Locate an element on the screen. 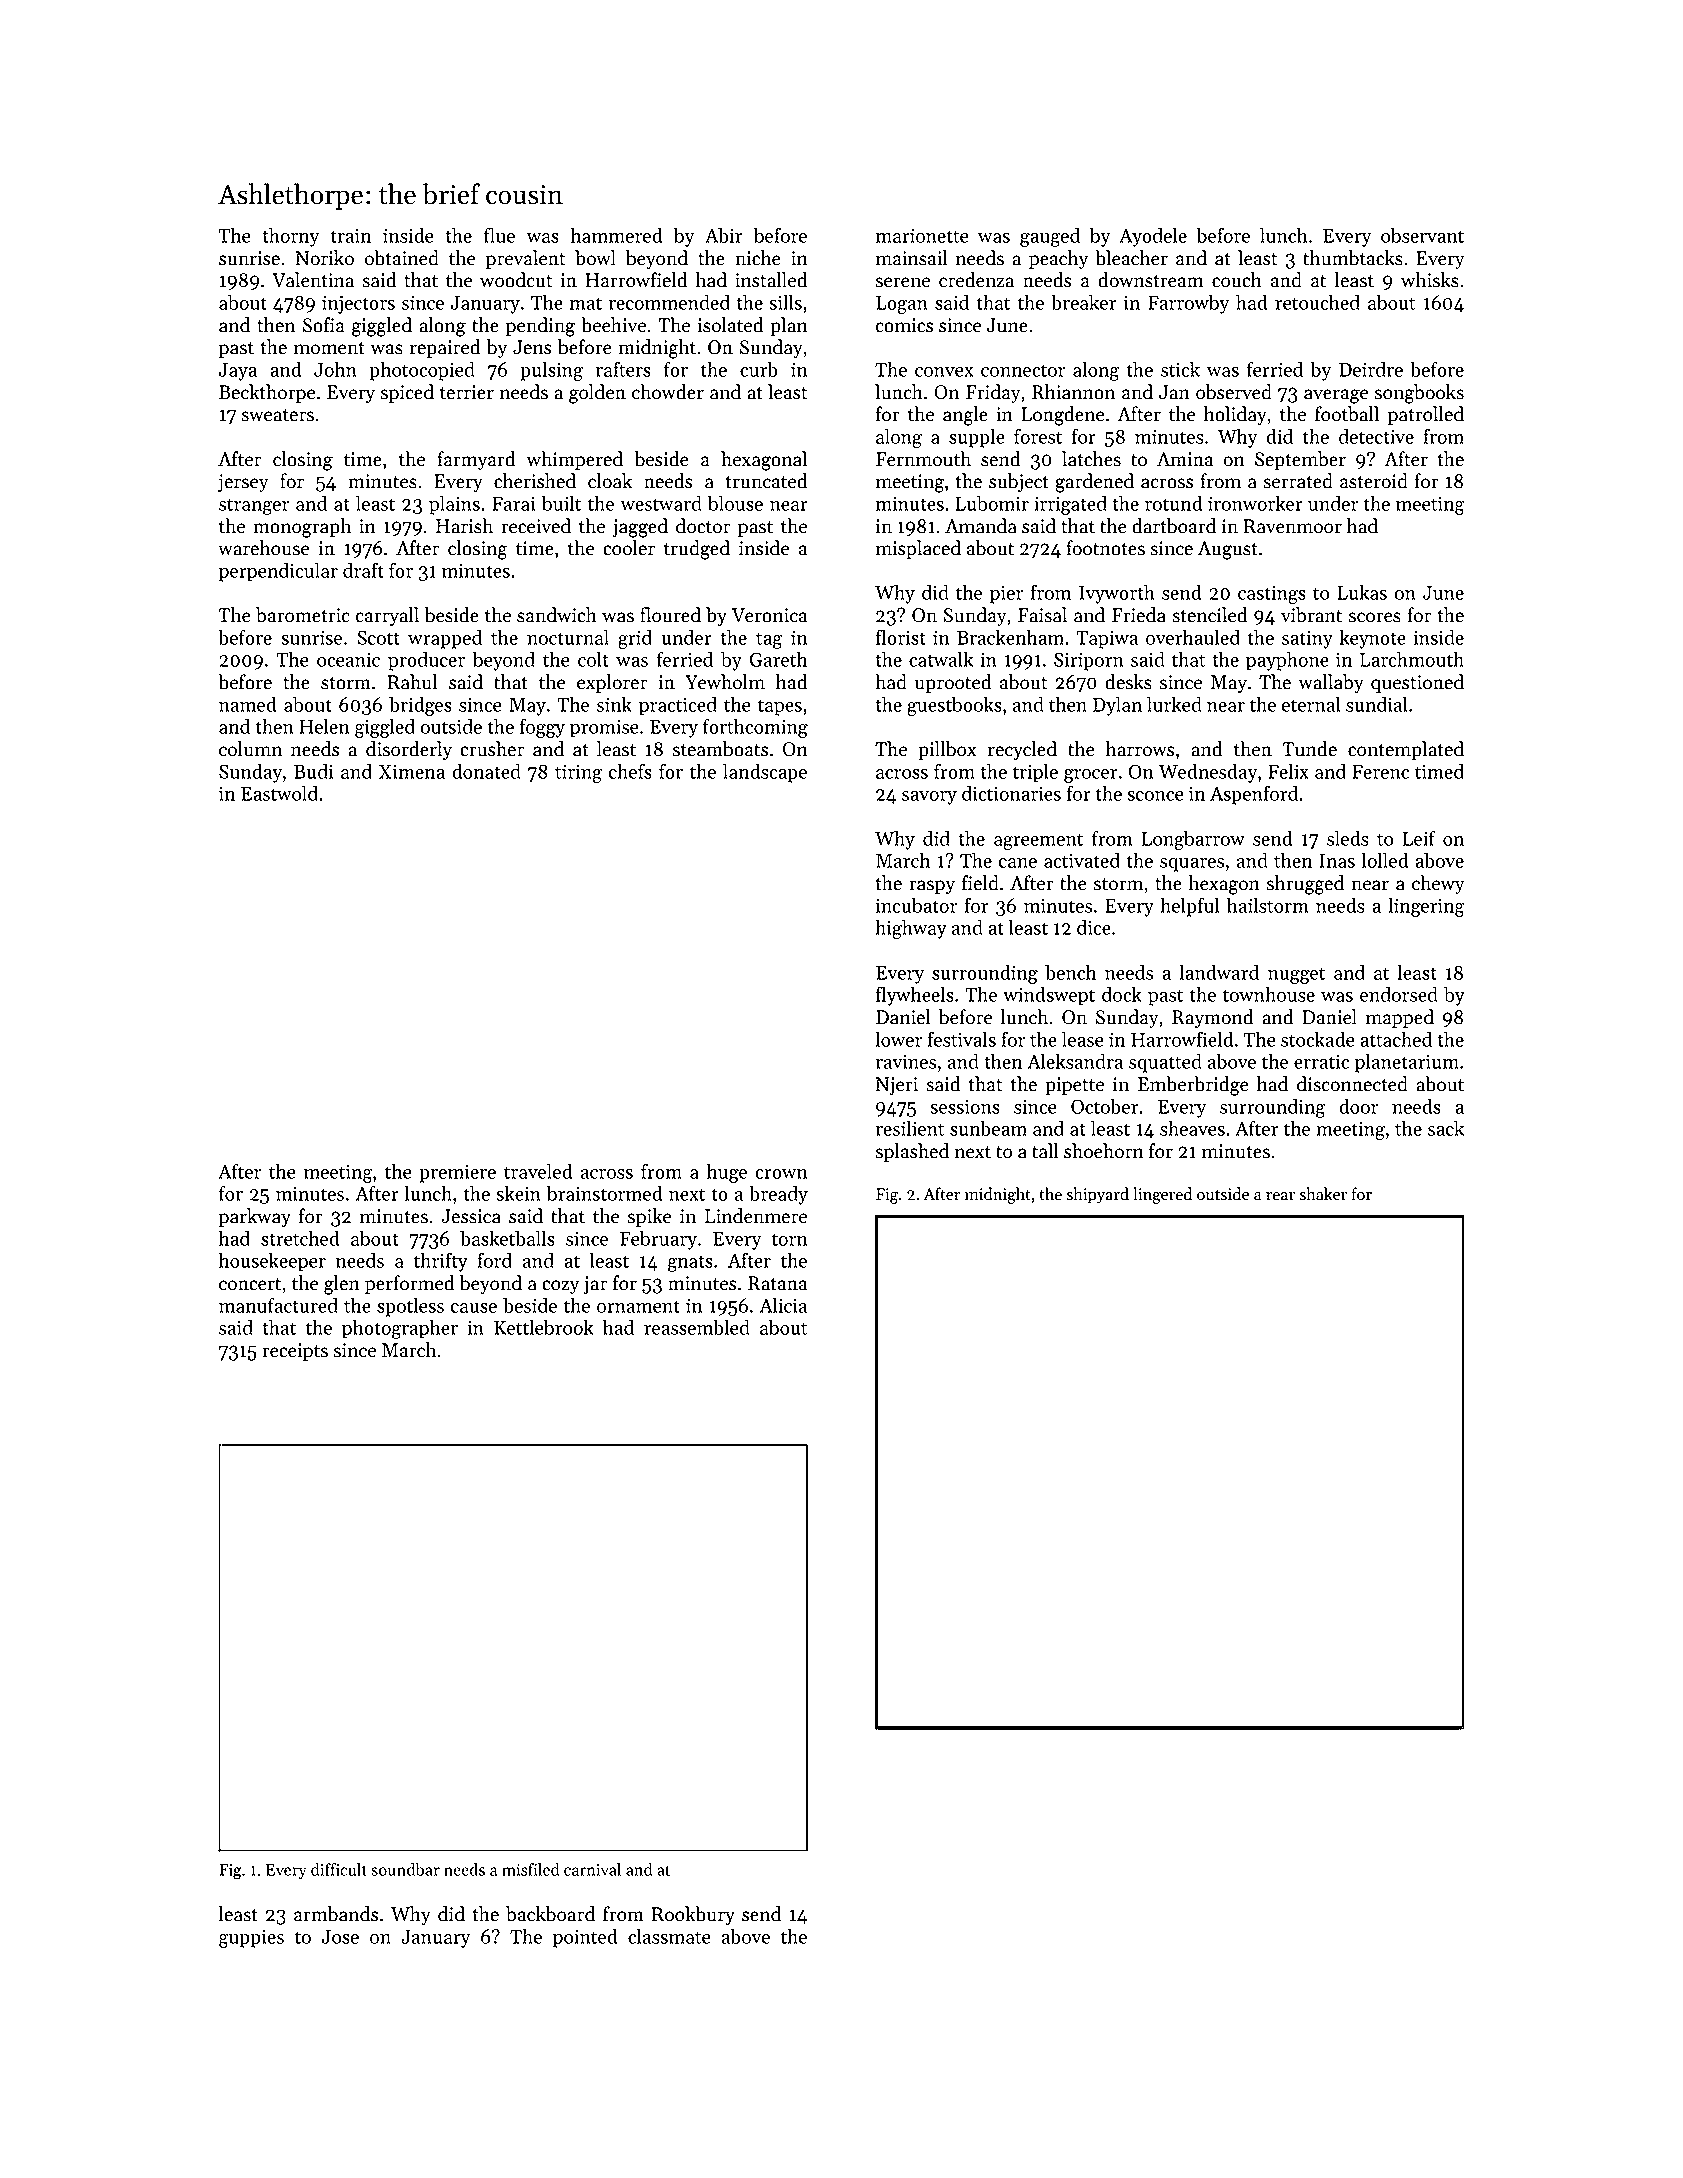  Abir is located at coordinates (724, 235).
